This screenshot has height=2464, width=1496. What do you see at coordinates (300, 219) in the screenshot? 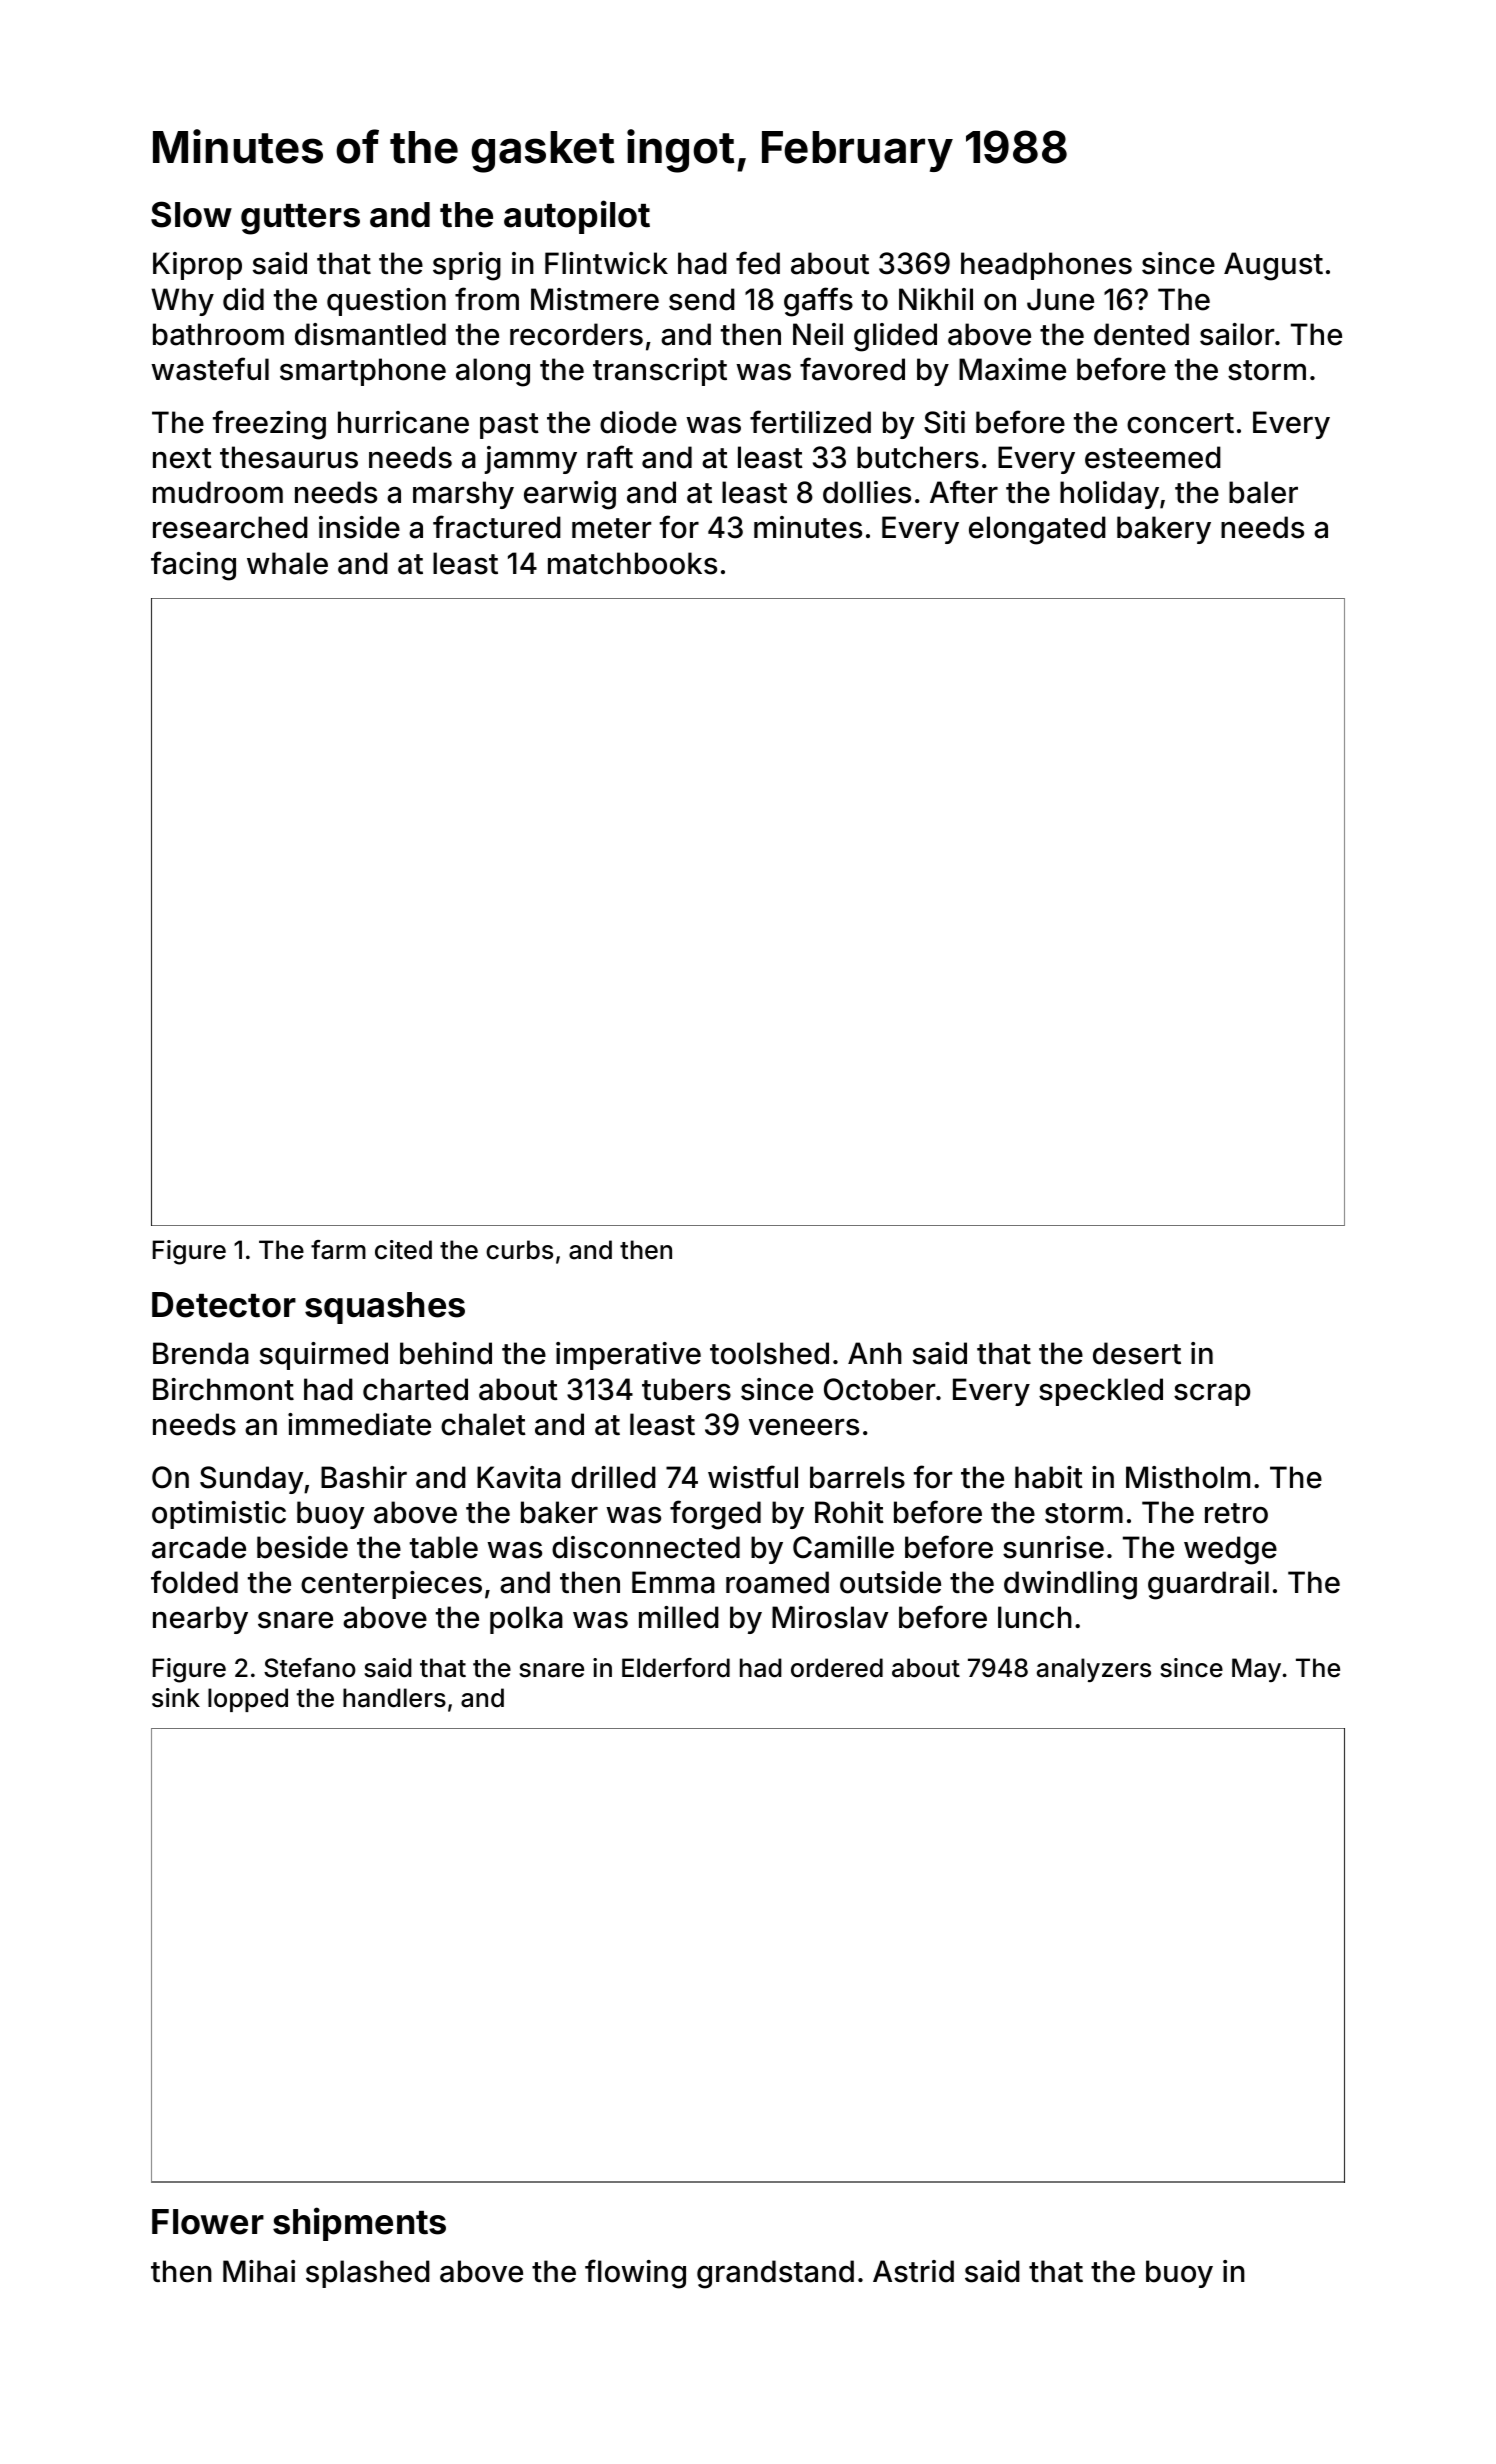
I see `gutters` at bounding box center [300, 219].
